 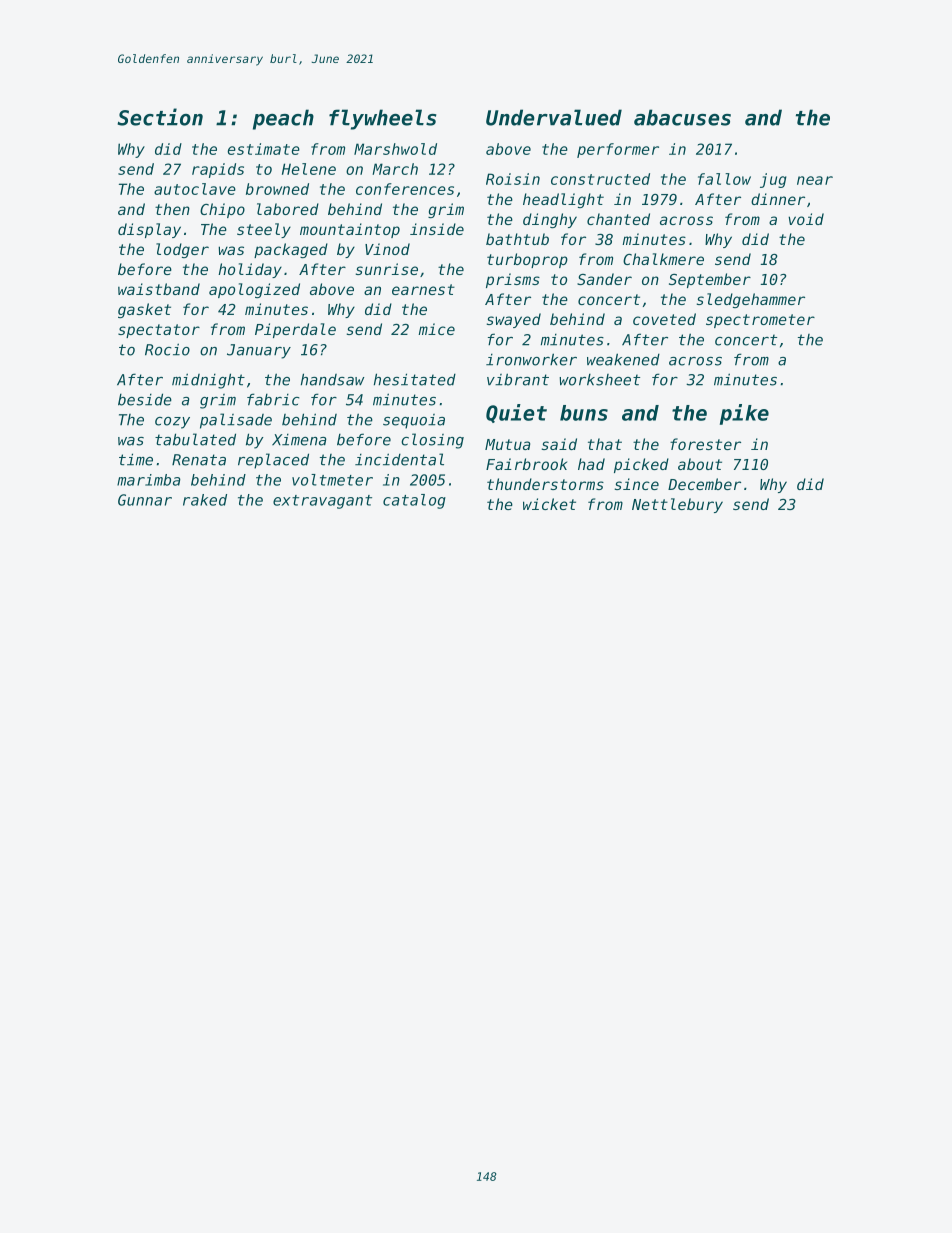 What do you see at coordinates (405, 189) in the screenshot?
I see `conferences` at bounding box center [405, 189].
